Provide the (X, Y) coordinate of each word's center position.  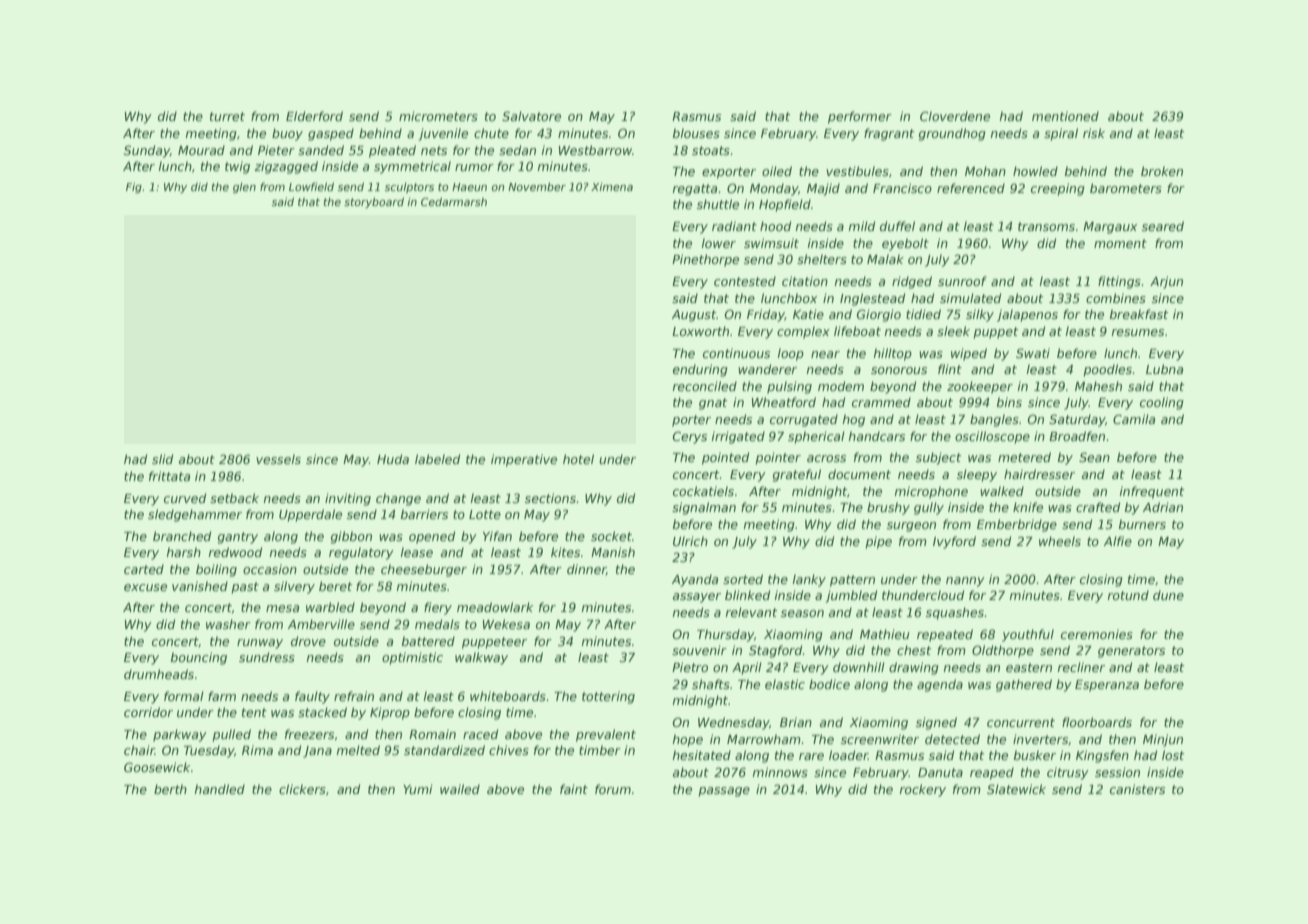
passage (724, 792)
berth (170, 789)
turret (227, 116)
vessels (278, 459)
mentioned (1065, 116)
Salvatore (531, 116)
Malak (885, 259)
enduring (700, 370)
